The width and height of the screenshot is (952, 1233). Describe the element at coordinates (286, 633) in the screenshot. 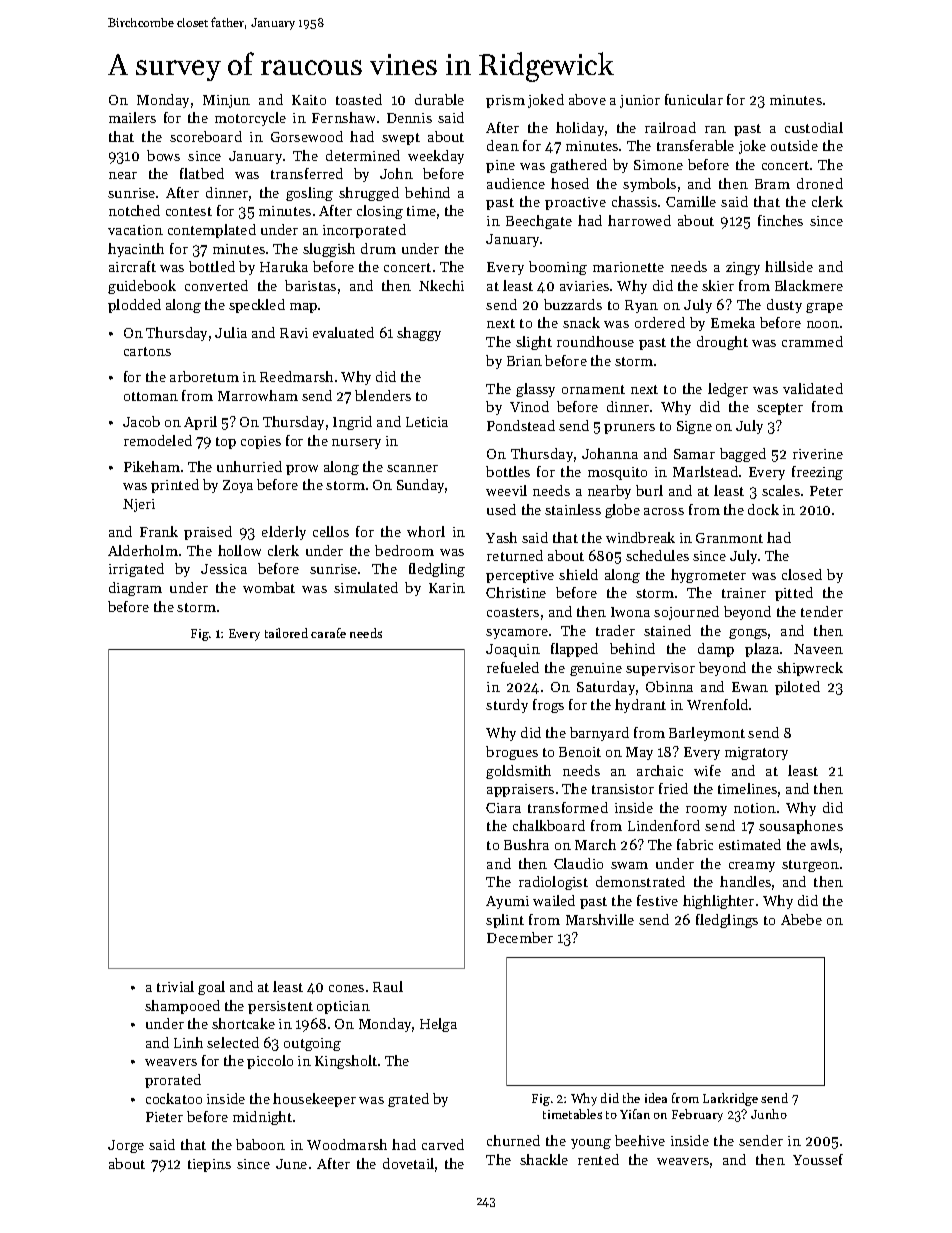

I see `tailored` at that location.
